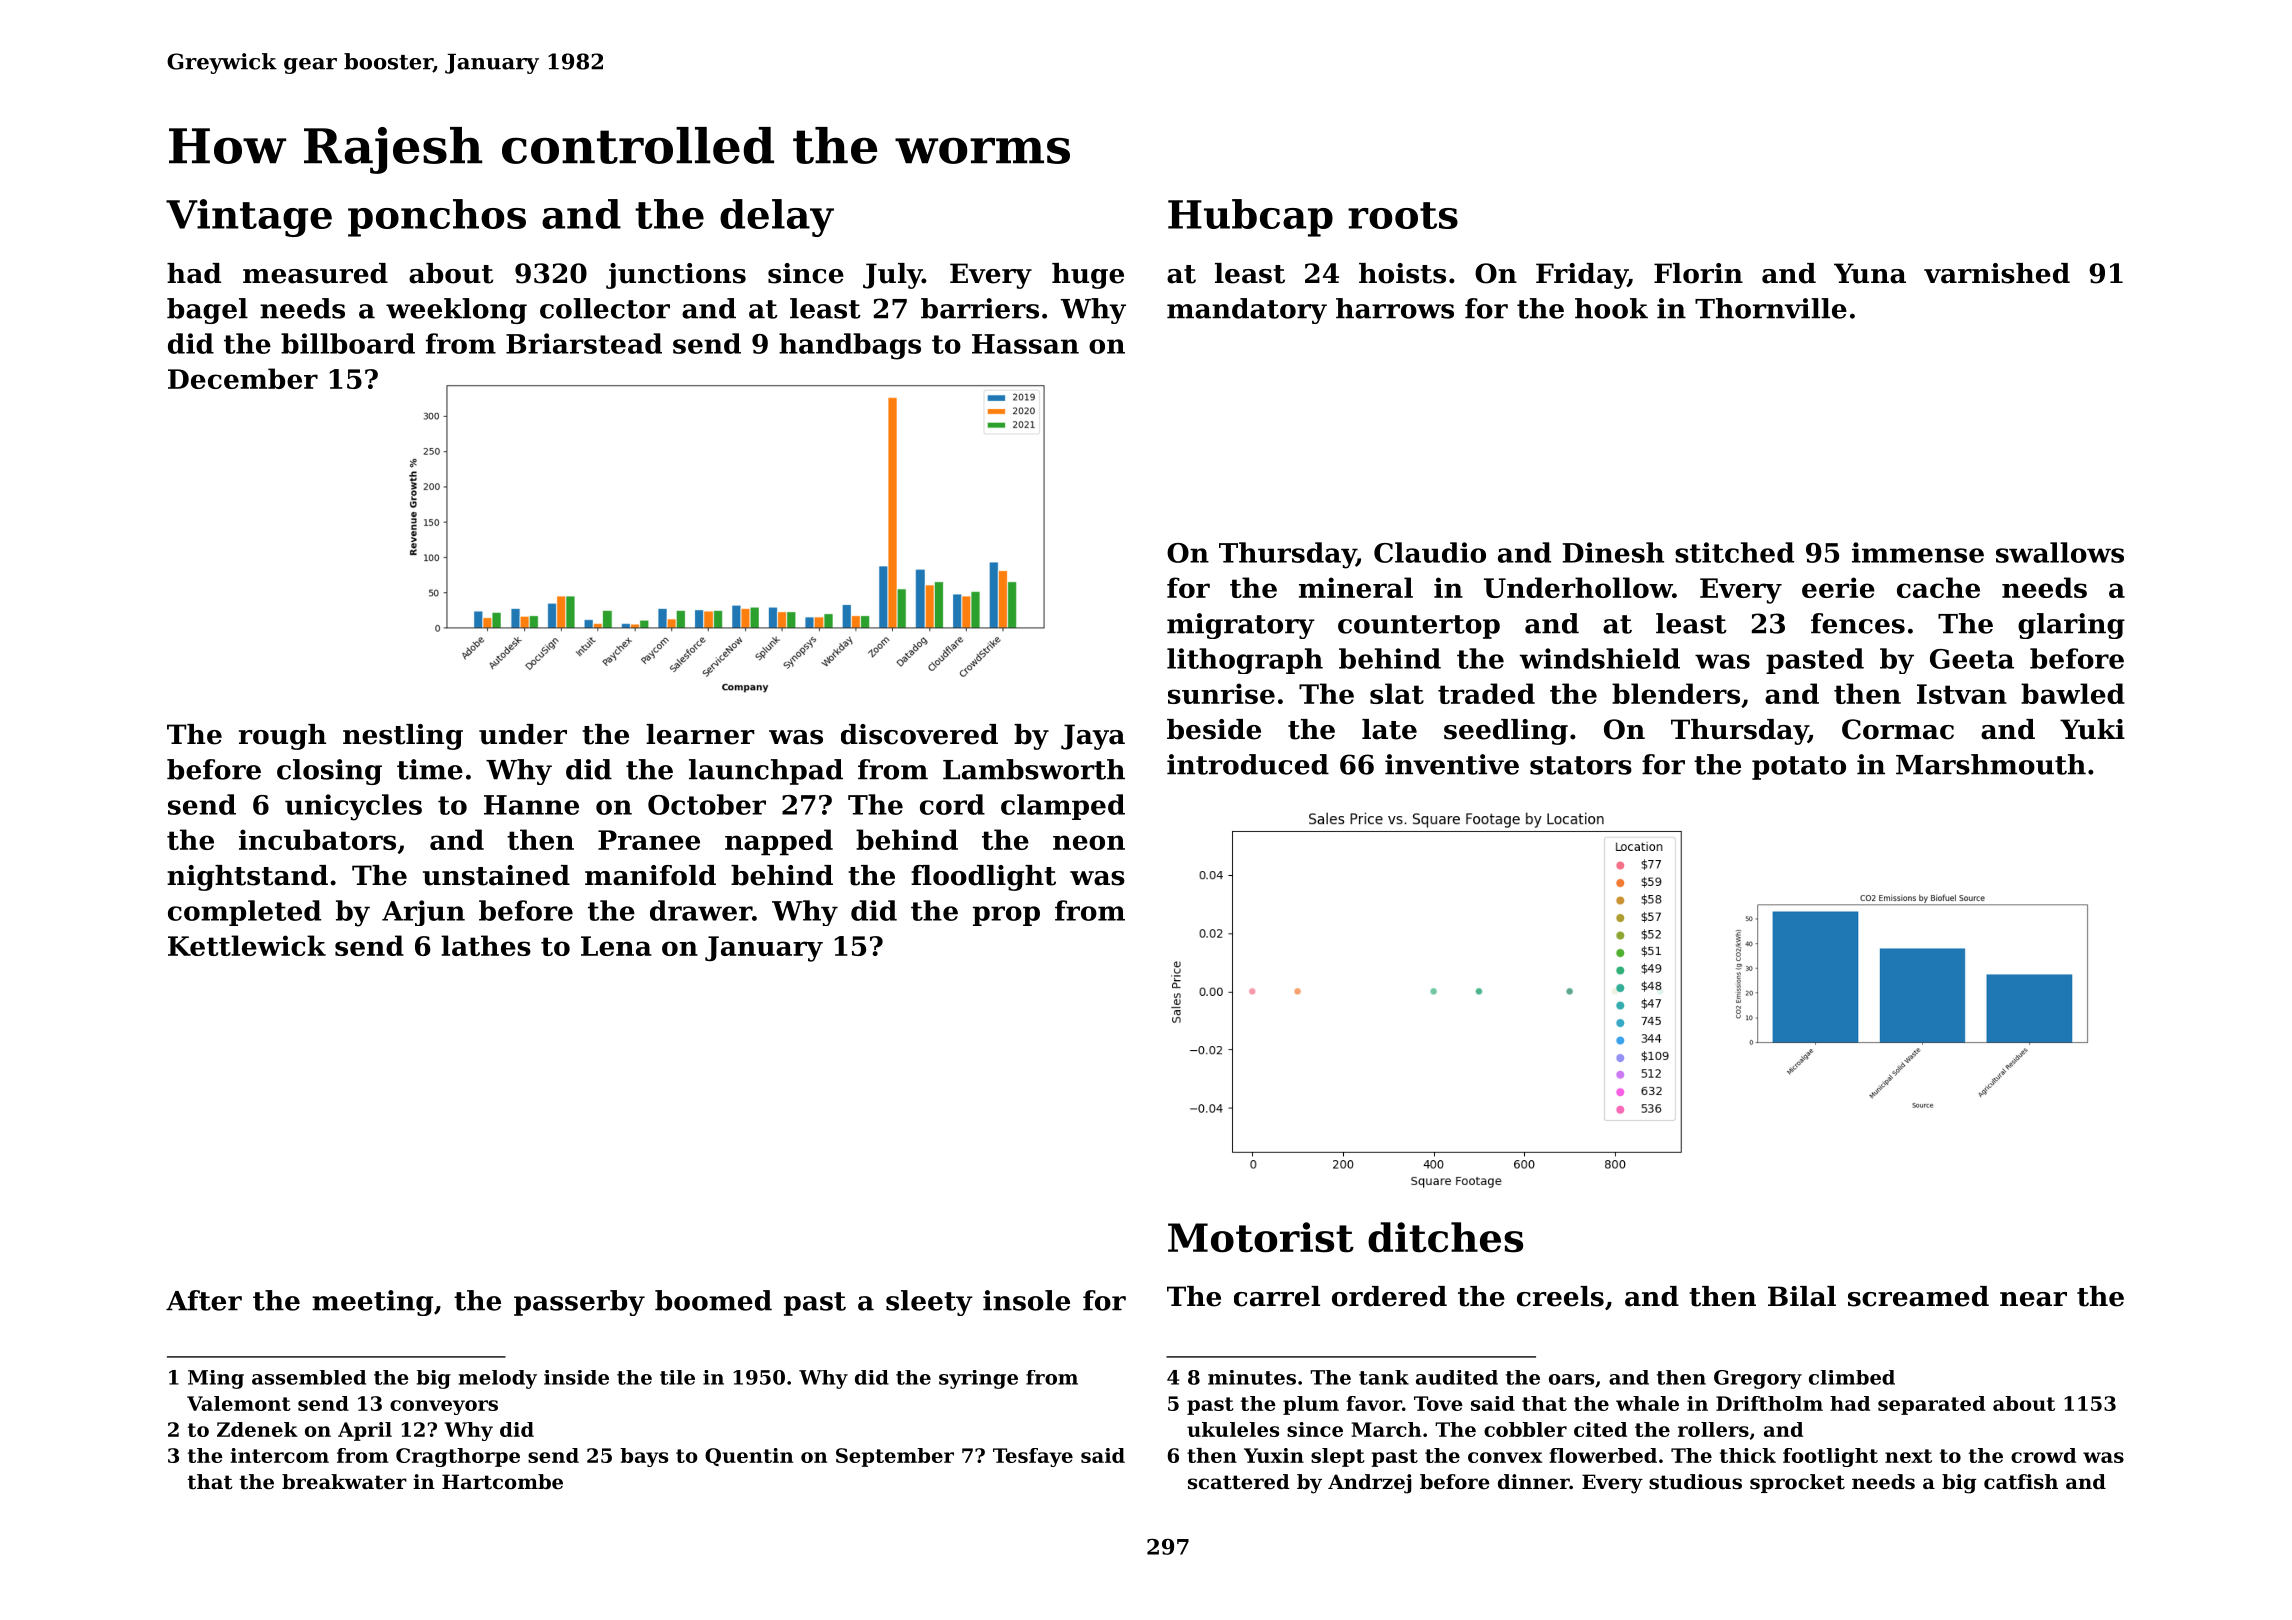 The height and width of the screenshot is (1620, 2292). What do you see at coordinates (1088, 276) in the screenshot?
I see `huge` at bounding box center [1088, 276].
